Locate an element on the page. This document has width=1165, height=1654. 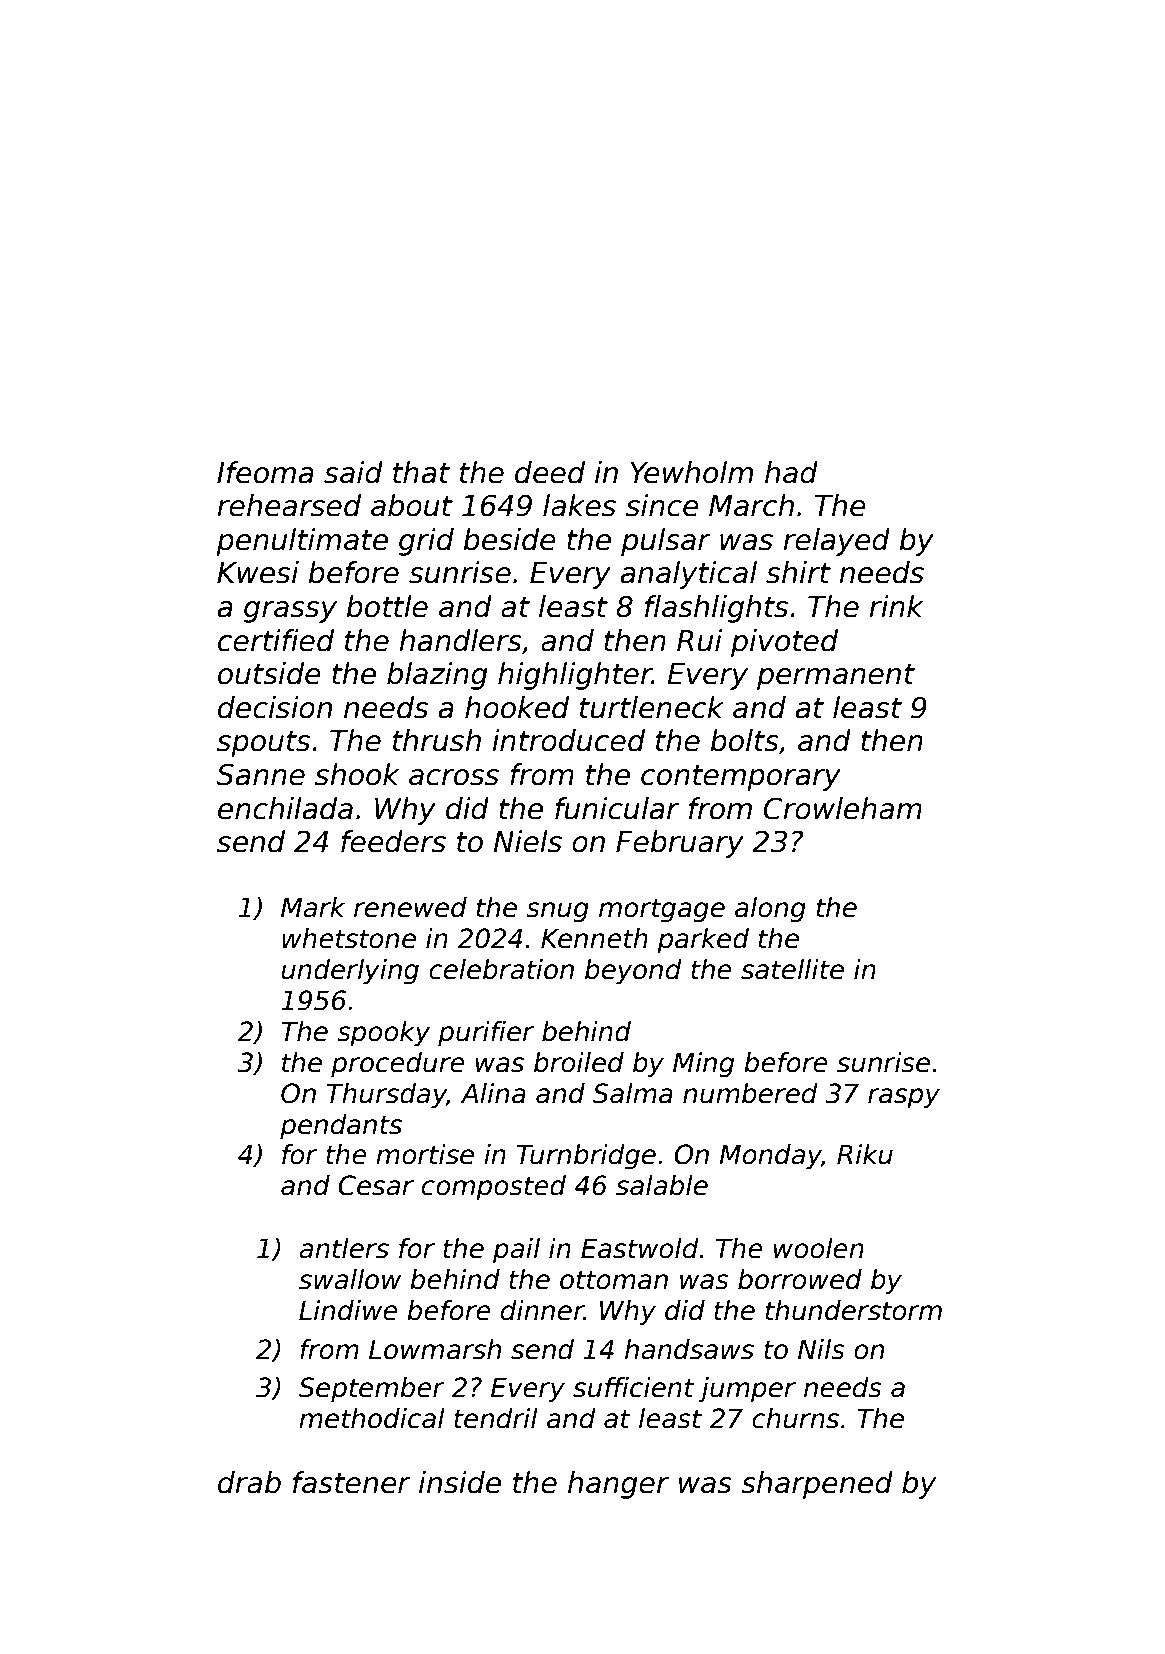
salable is located at coordinates (662, 1185).
